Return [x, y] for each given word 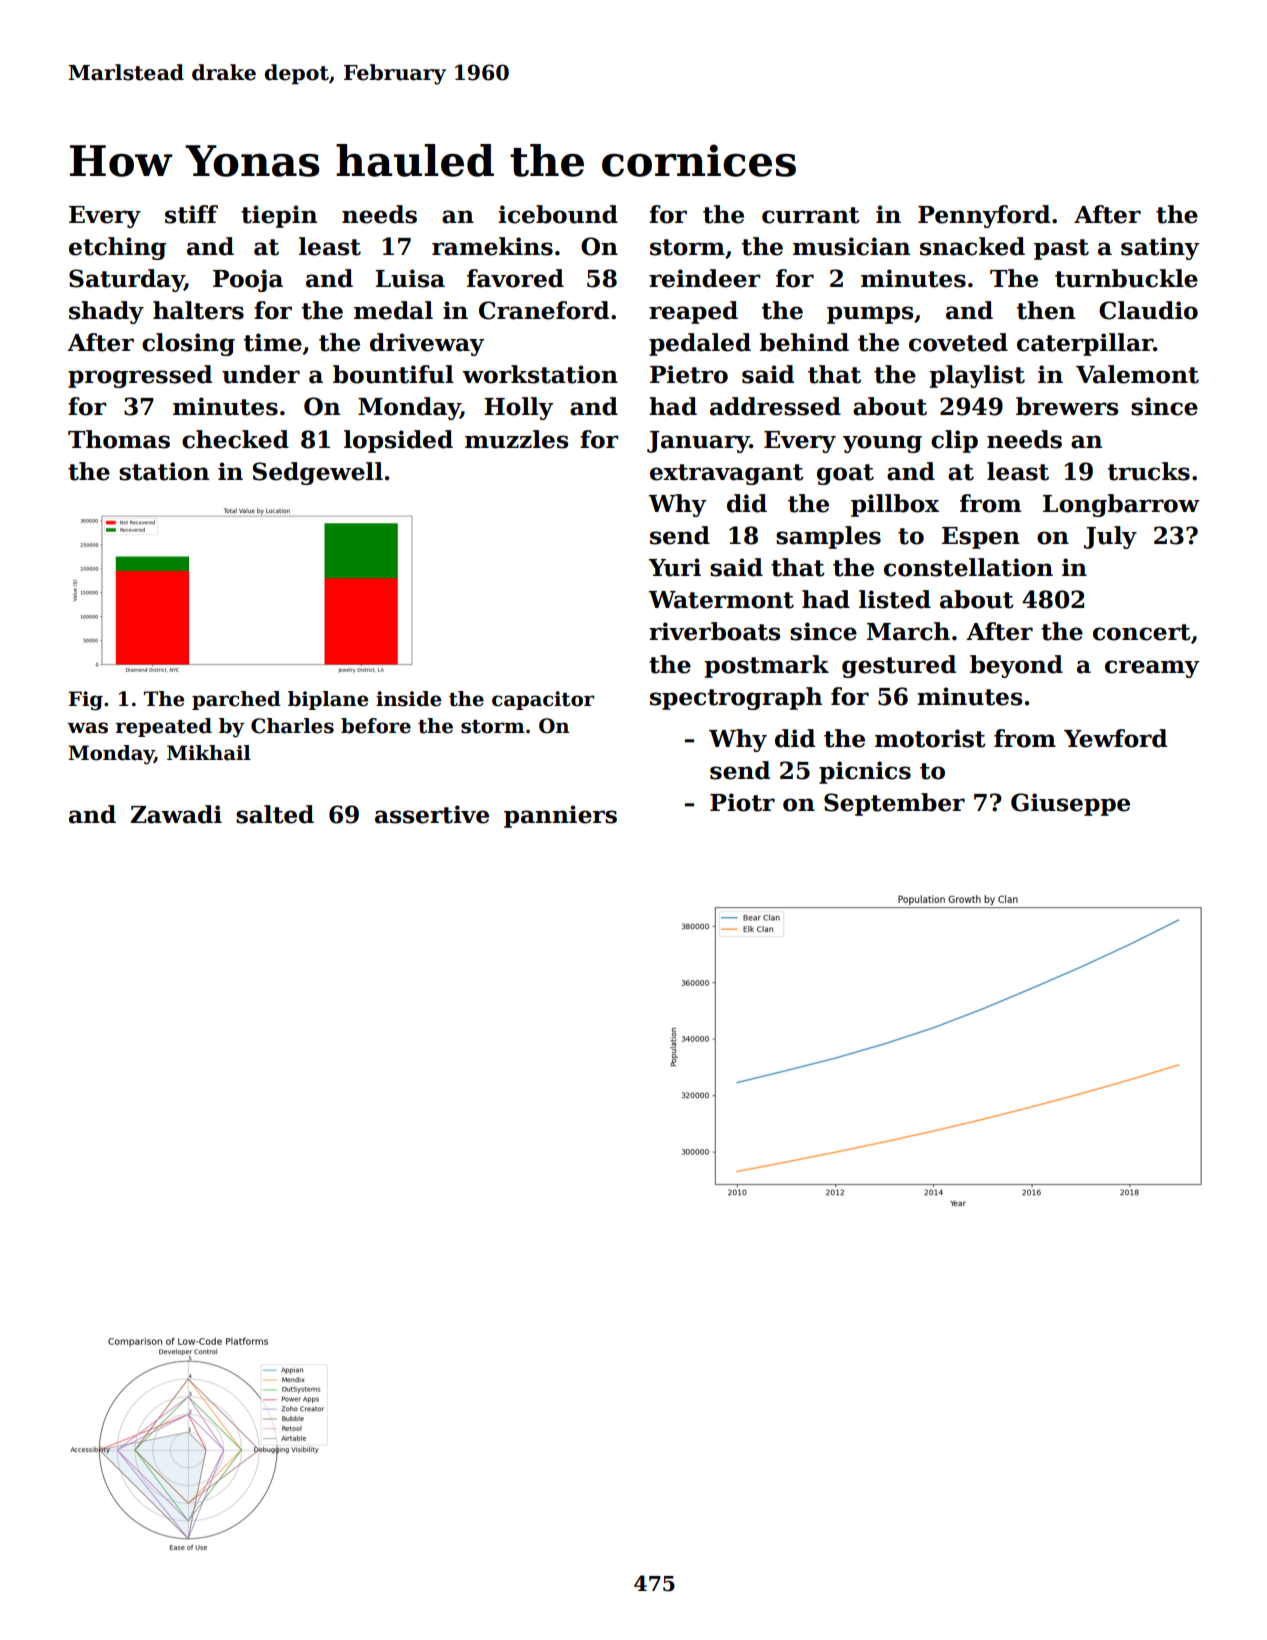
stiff [191, 214]
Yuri [674, 567]
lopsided [398, 441]
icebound [558, 214]
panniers [560, 816]
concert [1142, 632]
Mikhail [209, 753]
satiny [1160, 248]
